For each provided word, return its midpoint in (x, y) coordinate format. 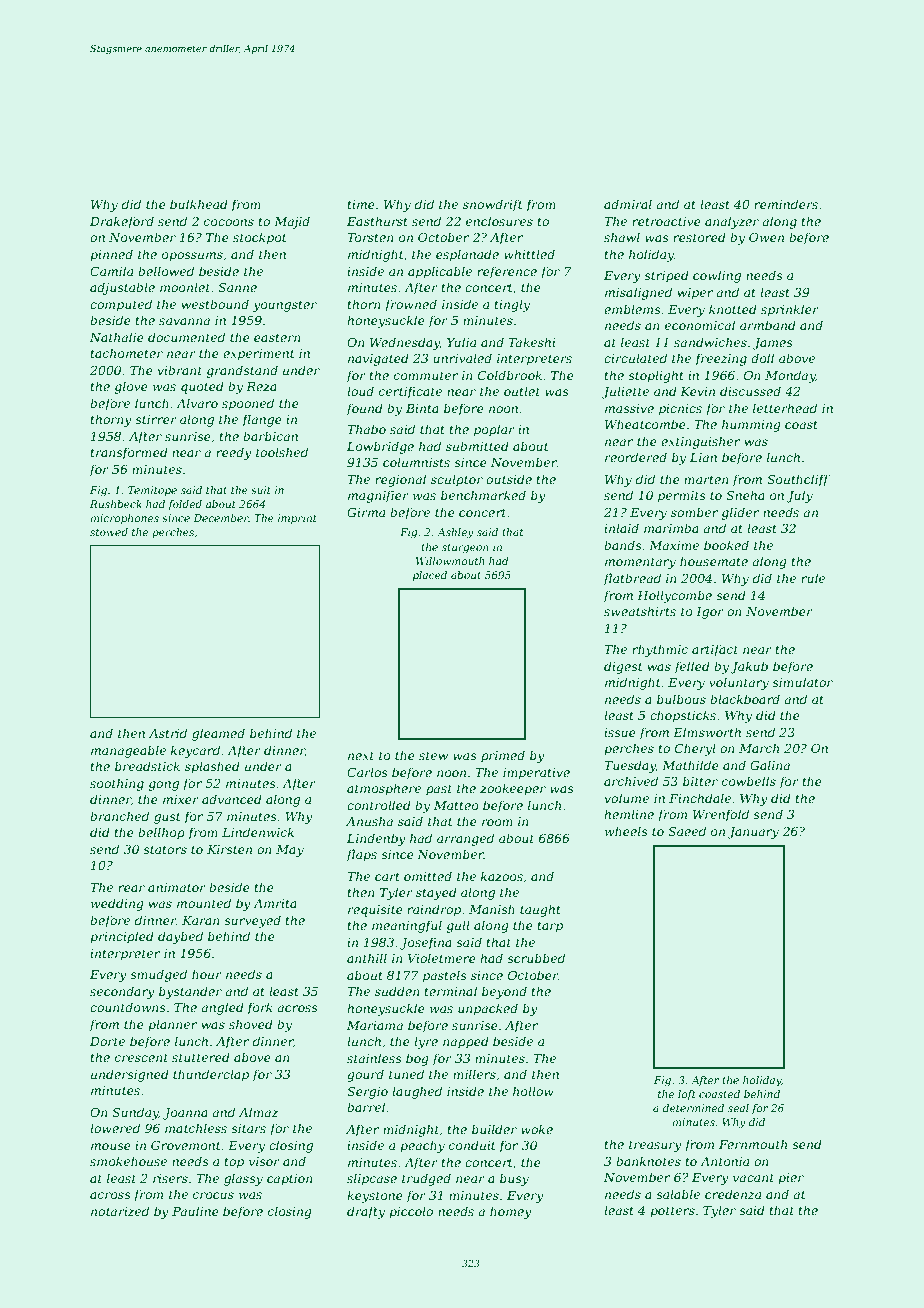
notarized (120, 1211)
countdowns (128, 1007)
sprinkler (790, 310)
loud (360, 391)
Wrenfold (721, 815)
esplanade (467, 255)
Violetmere (442, 958)
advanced (232, 799)
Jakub (749, 667)
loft (687, 1095)
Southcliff (798, 480)
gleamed (218, 734)
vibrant (180, 370)
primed (503, 756)
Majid (292, 222)
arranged (465, 839)
